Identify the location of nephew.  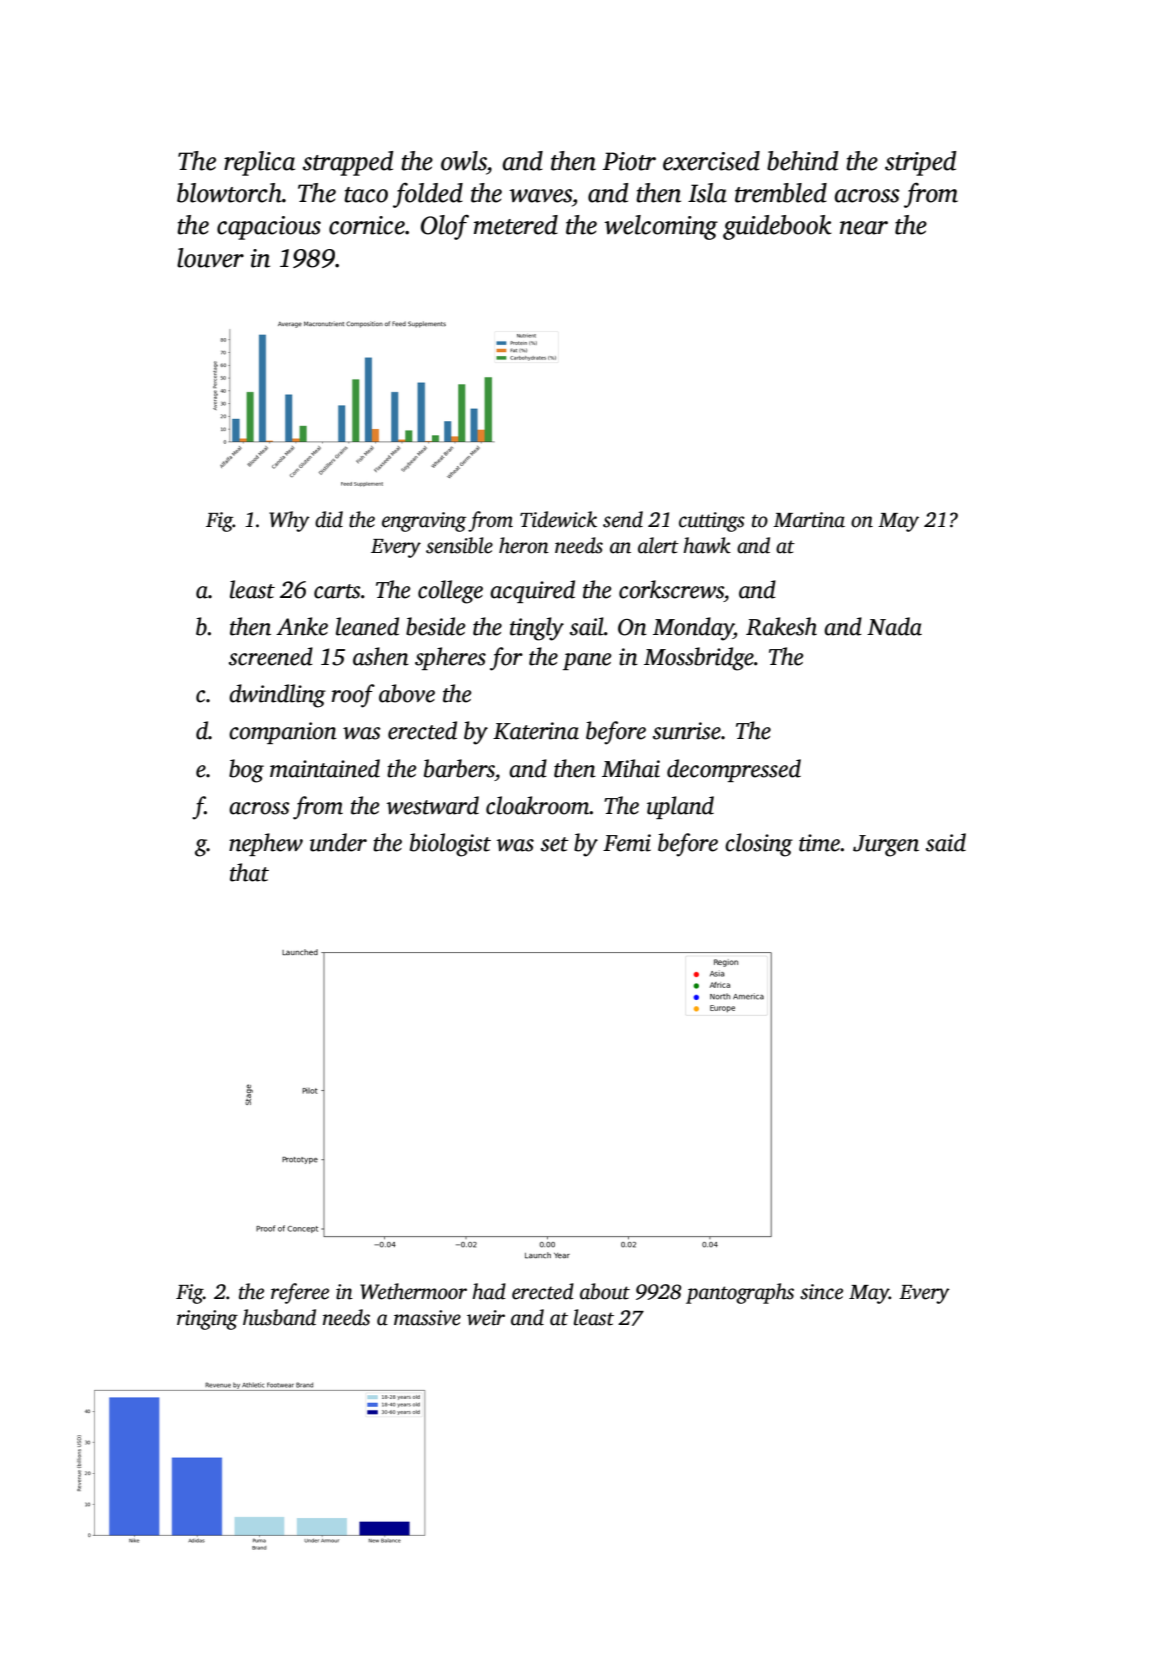
(266, 844).
